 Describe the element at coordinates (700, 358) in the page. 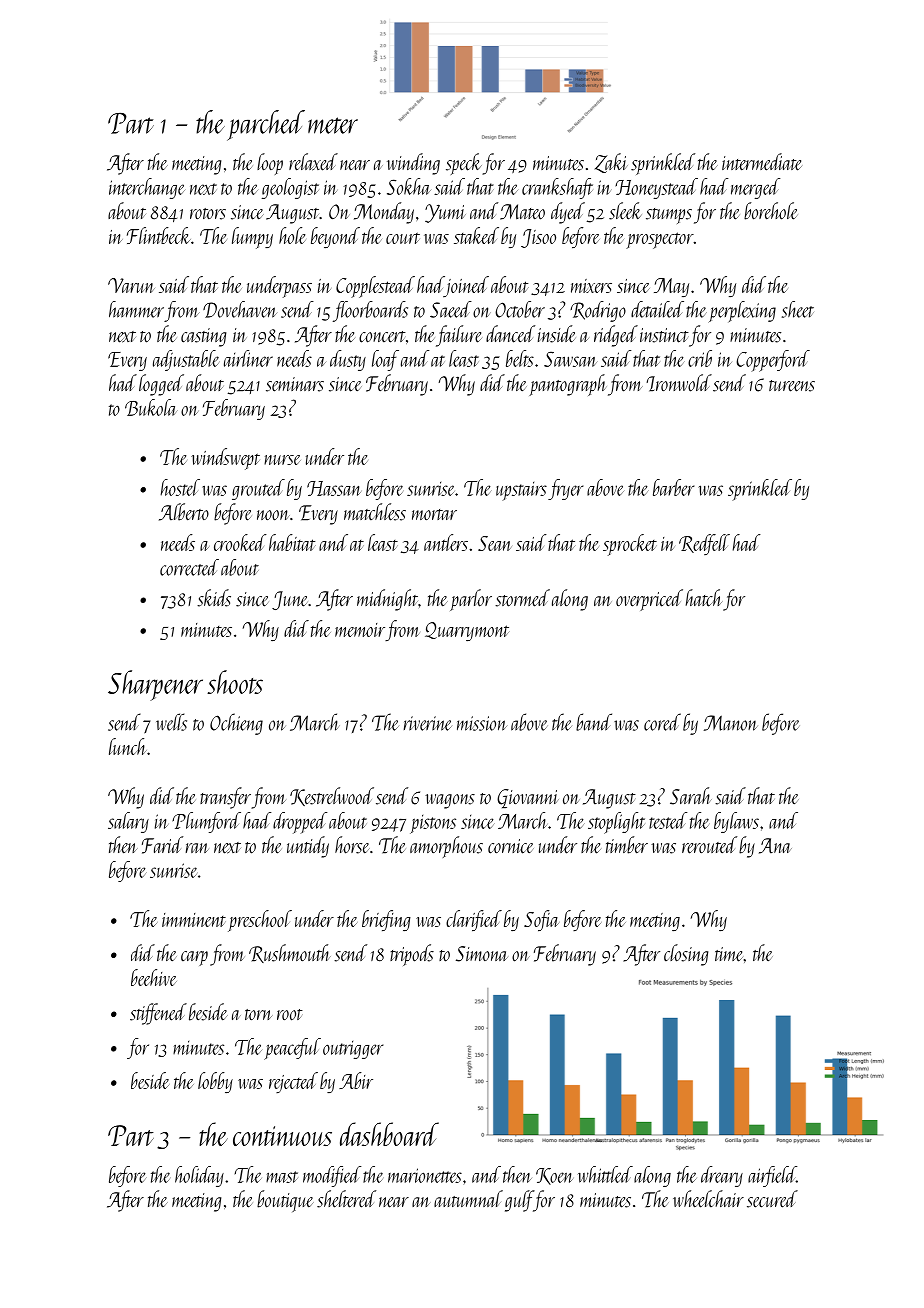

I see `crib` at that location.
